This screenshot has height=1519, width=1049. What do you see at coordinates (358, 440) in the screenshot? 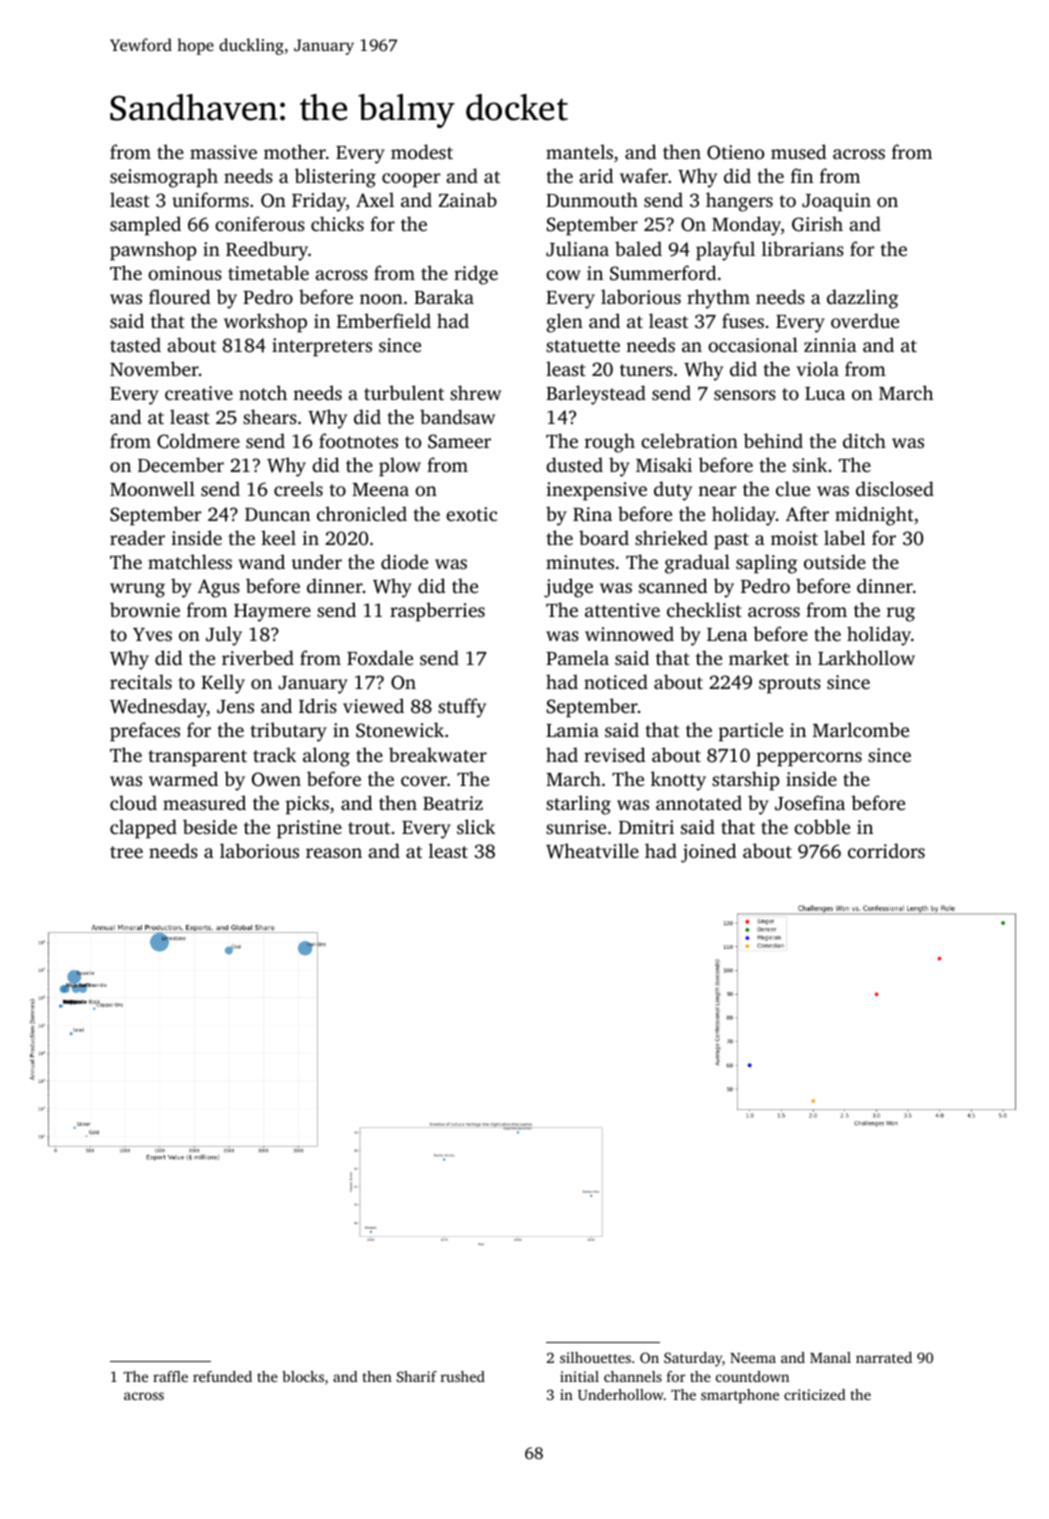
I see `footnotes` at bounding box center [358, 440].
